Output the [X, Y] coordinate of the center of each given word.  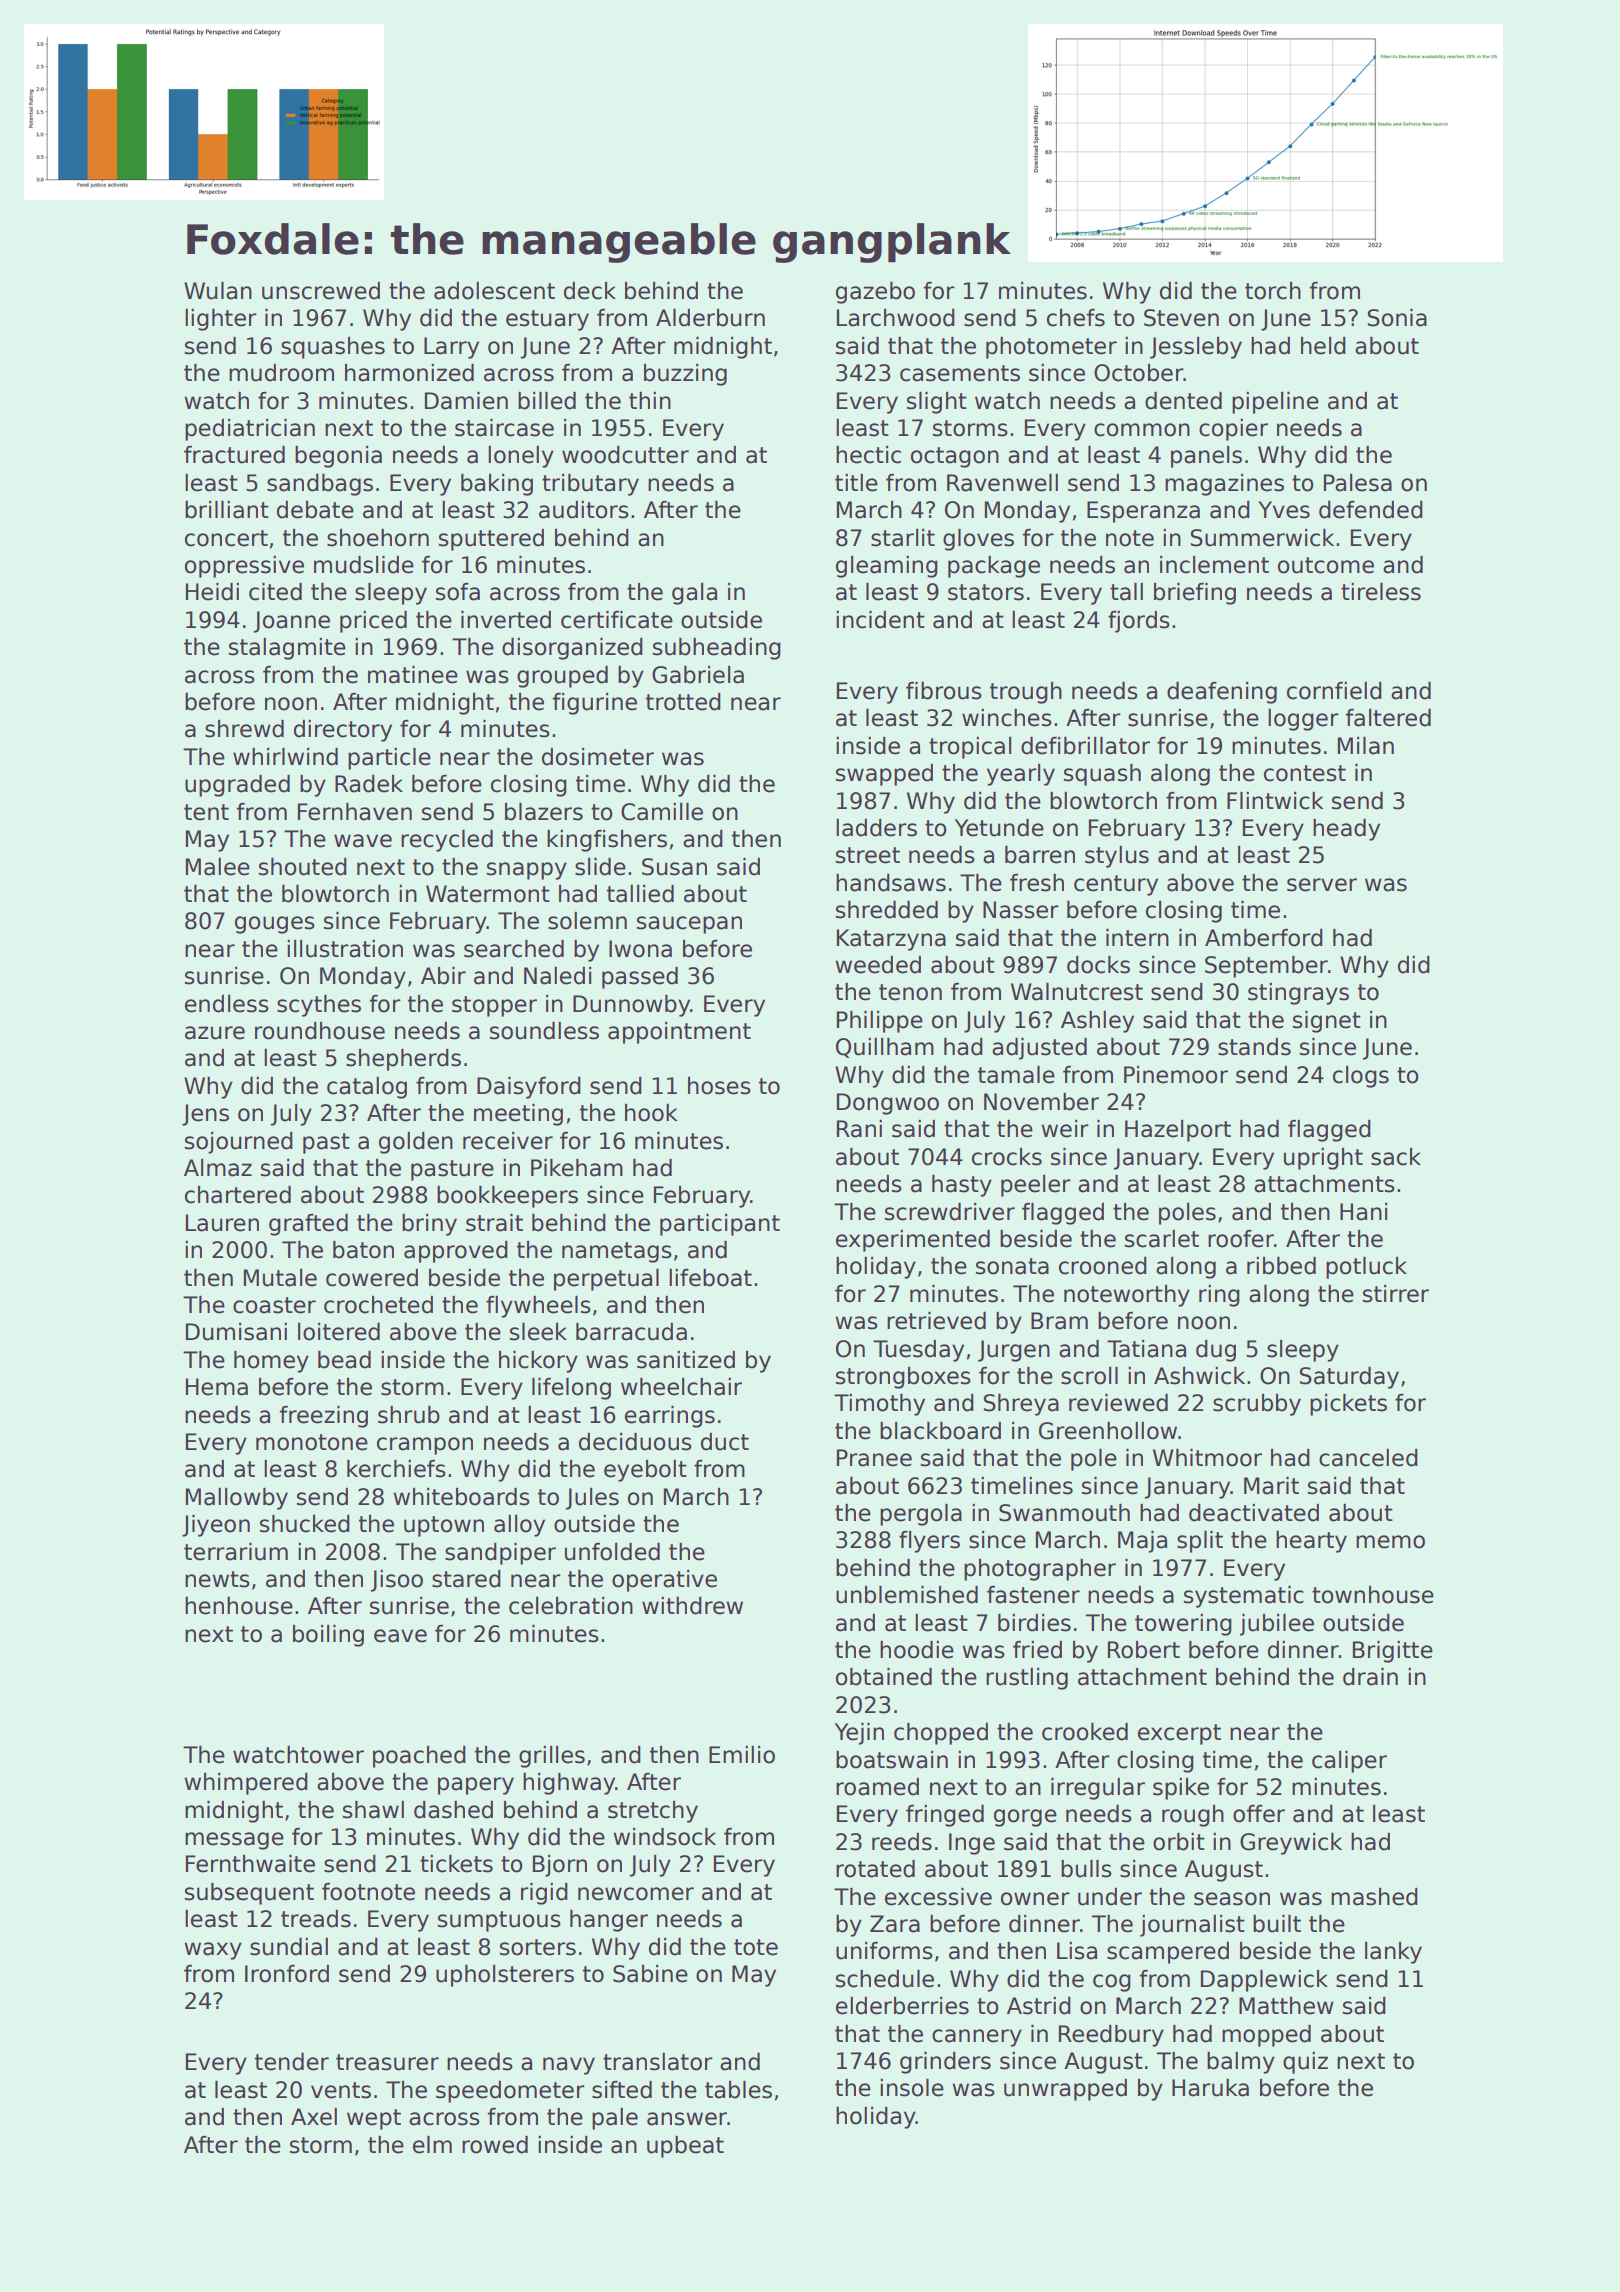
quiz [1305, 2063]
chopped [941, 1734]
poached [419, 1757]
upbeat [685, 2147]
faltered [1388, 718]
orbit [1179, 1842]
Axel [314, 2117]
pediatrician [250, 430]
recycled [447, 841]
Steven [1181, 318]
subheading [717, 649]
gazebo [875, 293]
